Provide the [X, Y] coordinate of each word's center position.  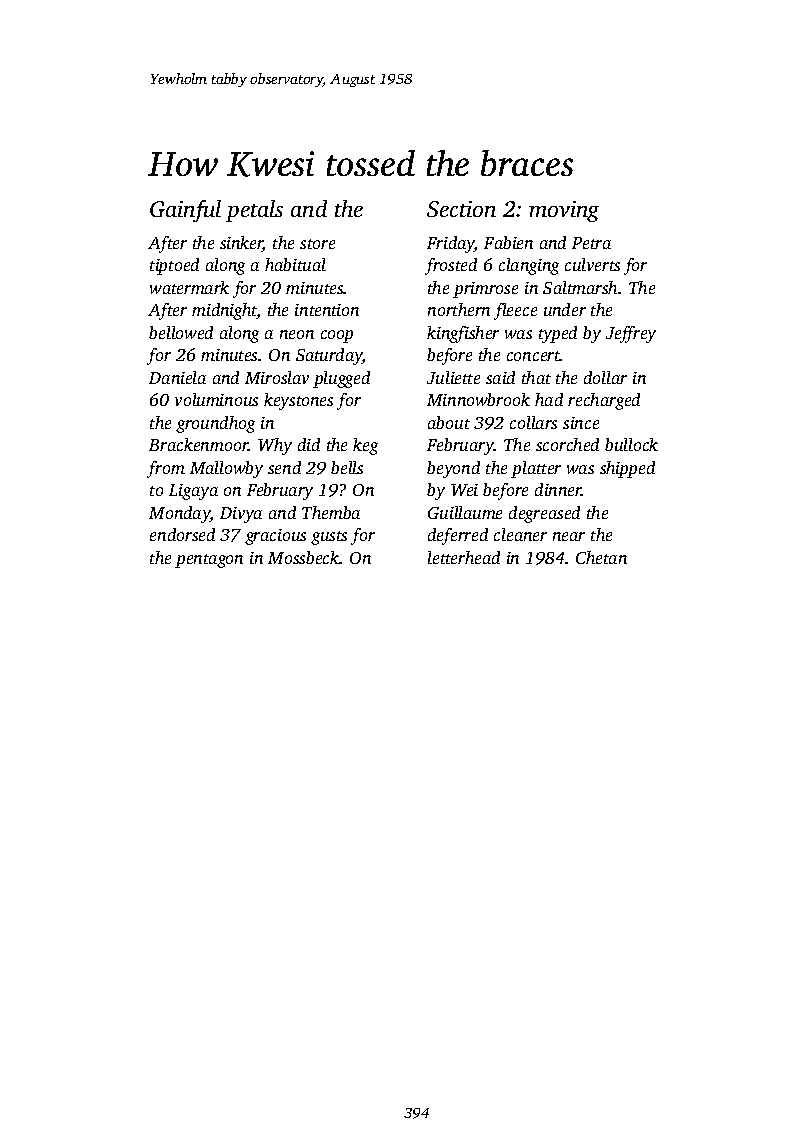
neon [297, 334]
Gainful [185, 211]
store [317, 244]
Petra [591, 243]
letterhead [464, 557]
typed [558, 334]
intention [327, 310]
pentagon [209, 561]
